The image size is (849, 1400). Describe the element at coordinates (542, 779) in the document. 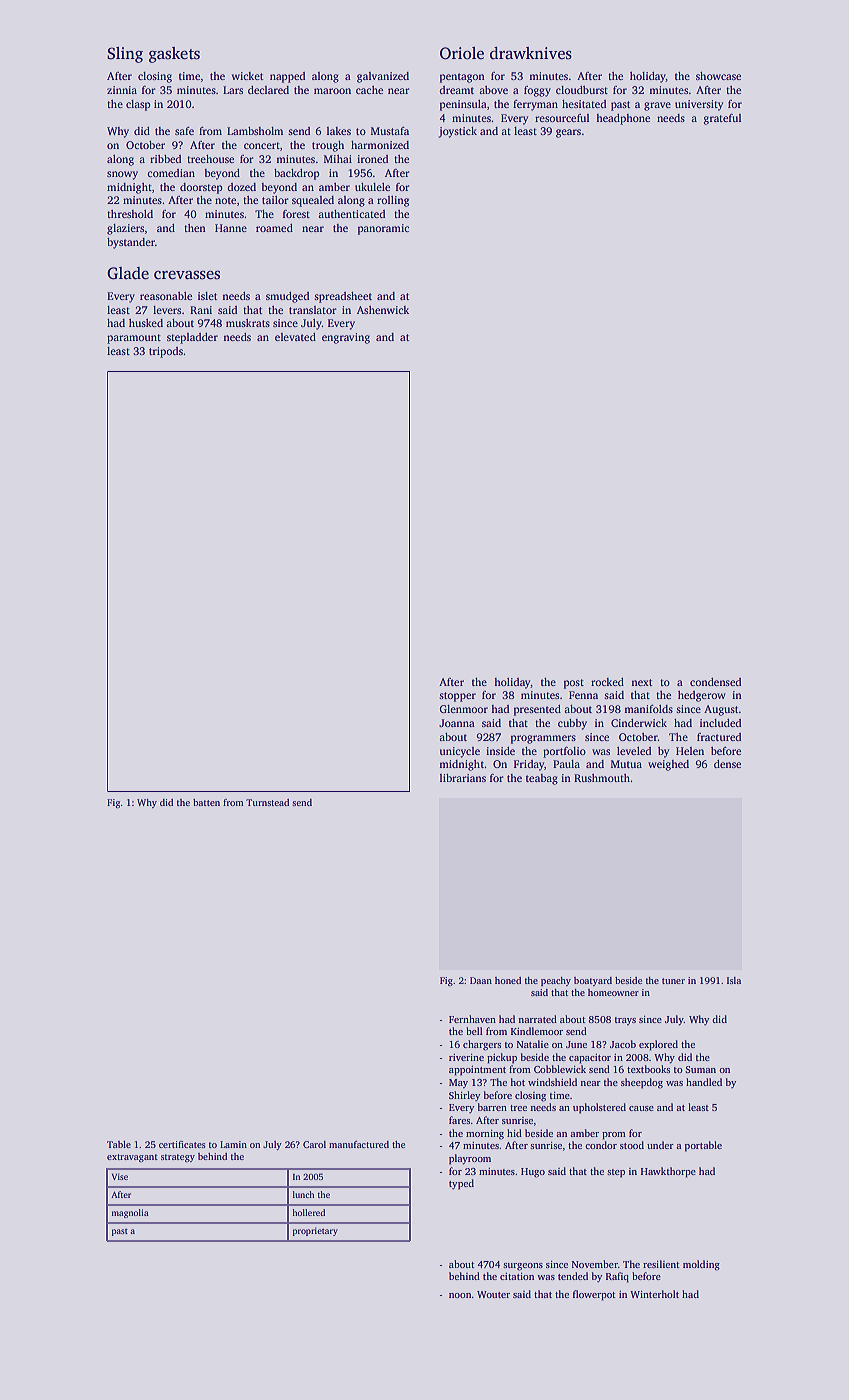

I see `teabag` at that location.
